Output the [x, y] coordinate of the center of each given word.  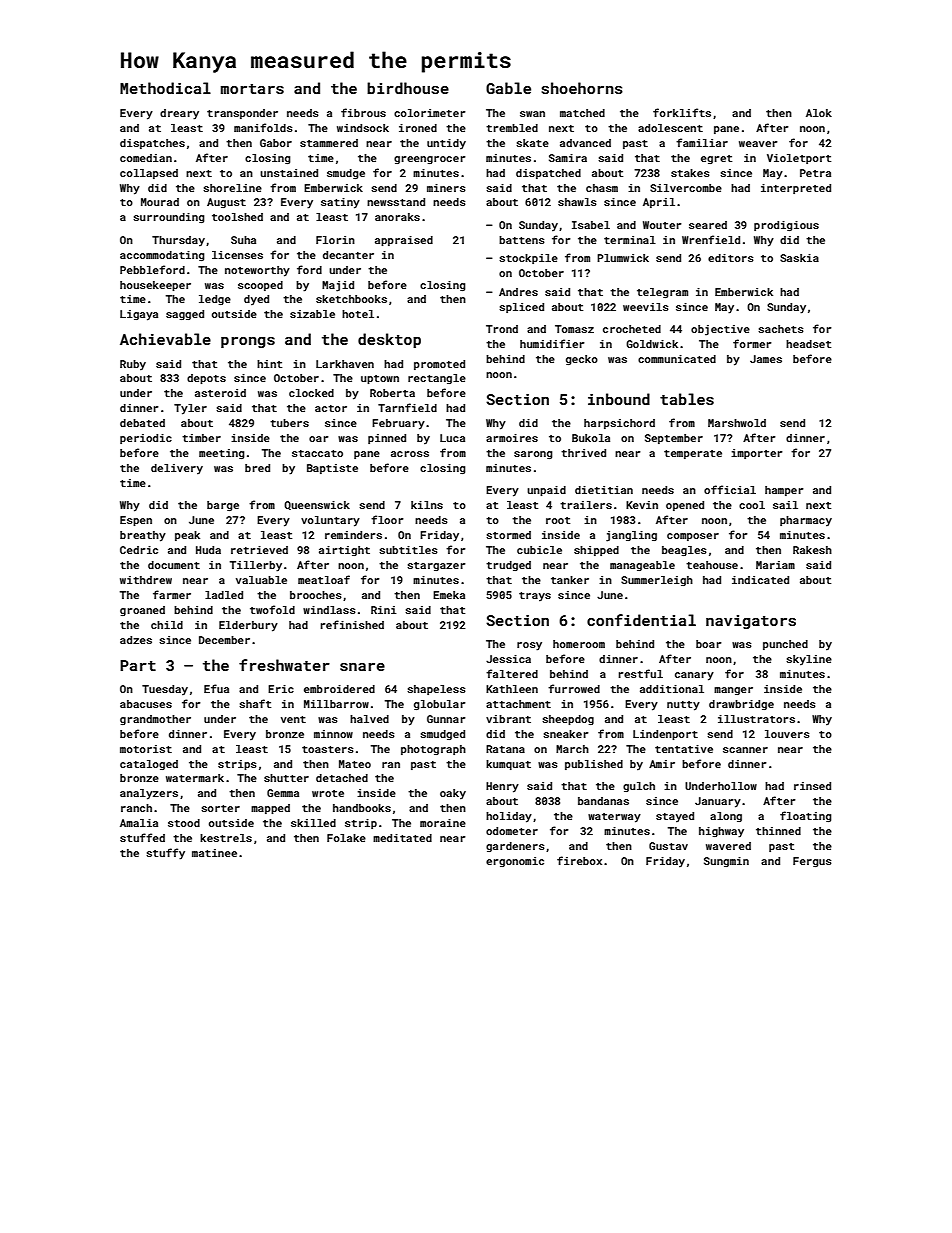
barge [223, 506]
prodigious [786, 226]
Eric [281, 689]
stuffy [165, 854]
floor [387, 519]
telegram [662, 293]
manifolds [263, 127]
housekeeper [155, 286]
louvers [787, 734]
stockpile [528, 259]
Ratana [505, 749]
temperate [693, 454]
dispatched [548, 174]
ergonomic [515, 862]
